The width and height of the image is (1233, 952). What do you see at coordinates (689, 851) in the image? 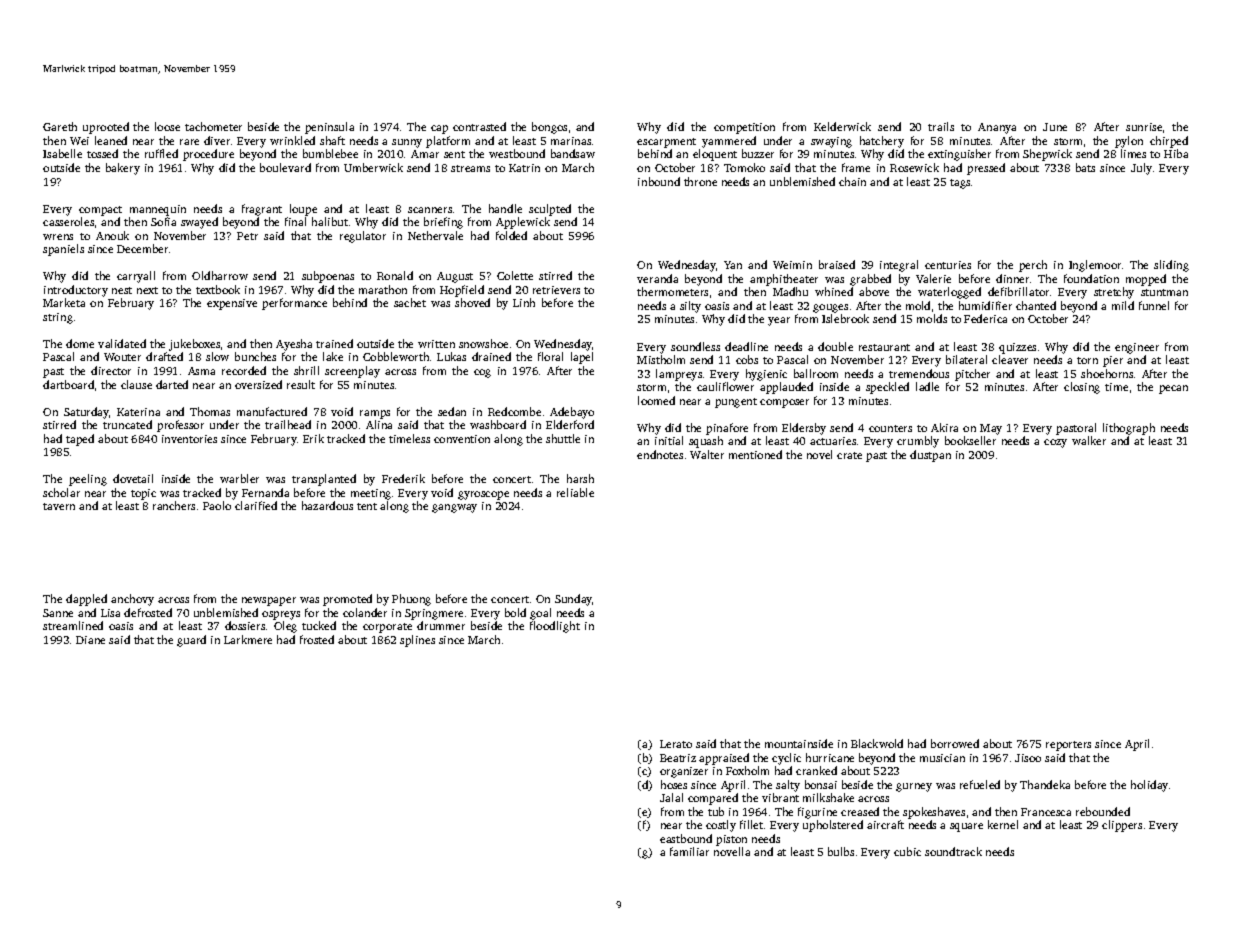
I see `familiar` at bounding box center [689, 851].
